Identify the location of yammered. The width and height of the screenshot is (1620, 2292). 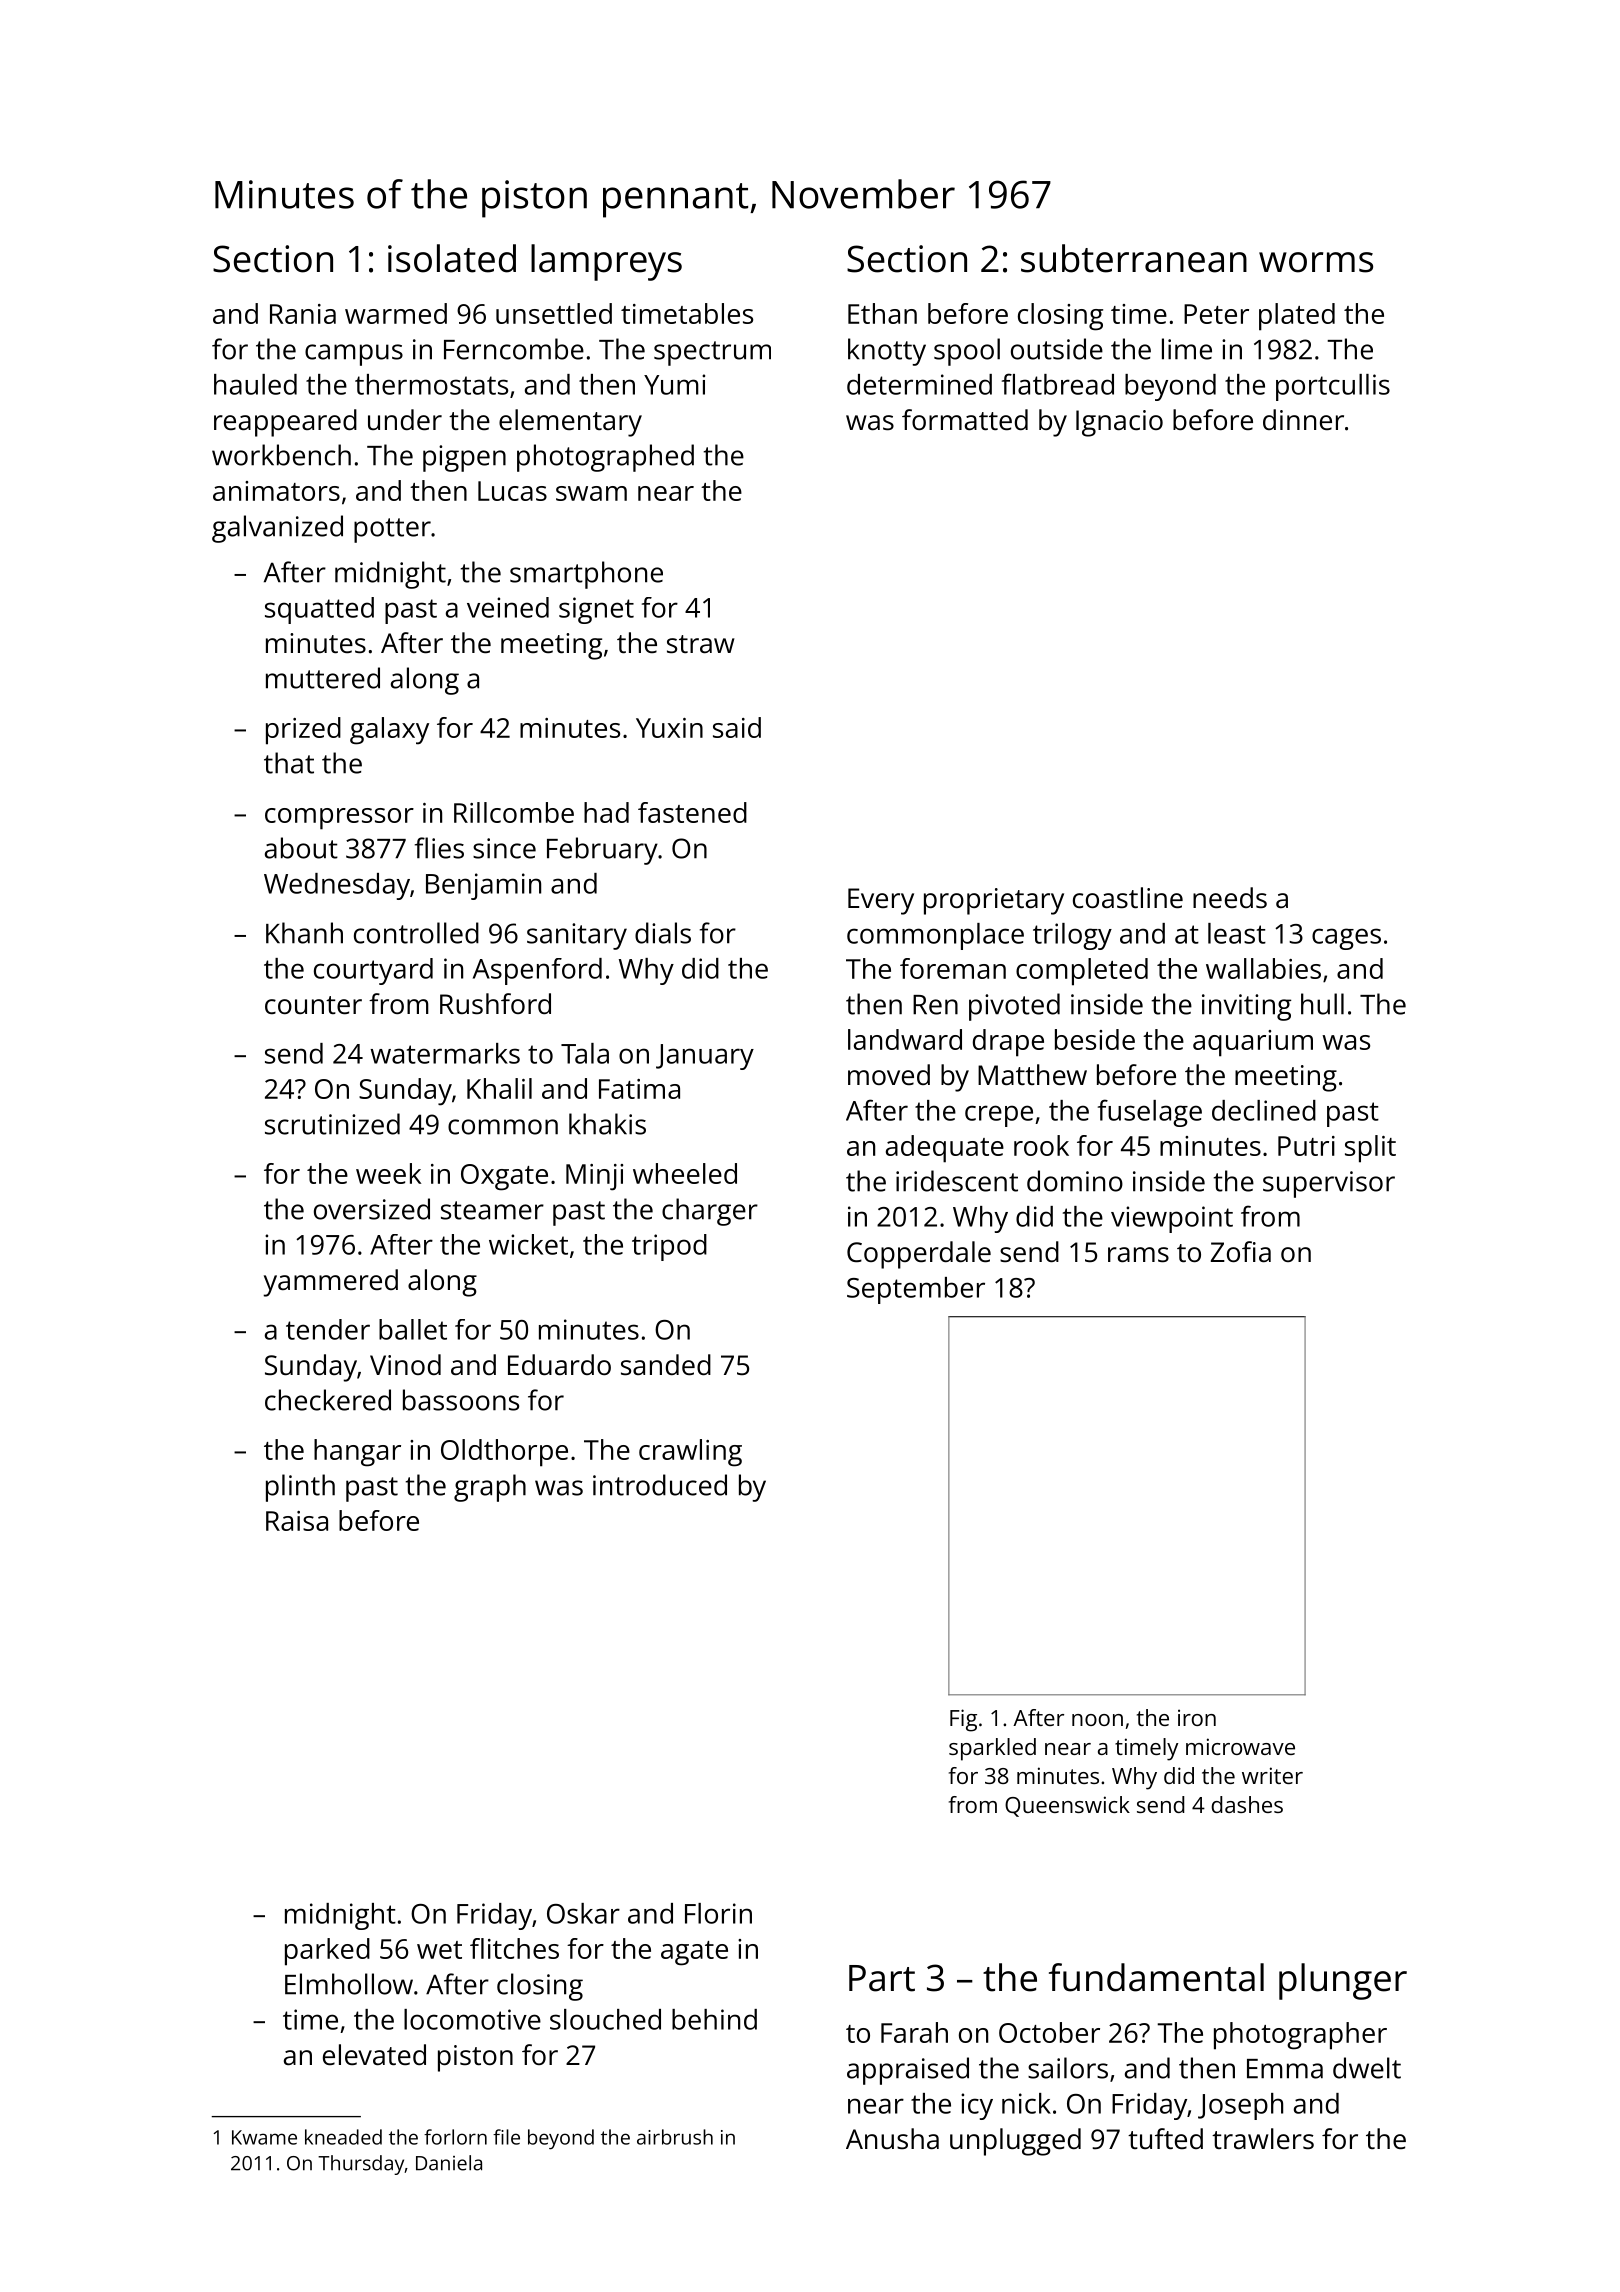
(330, 1283).
